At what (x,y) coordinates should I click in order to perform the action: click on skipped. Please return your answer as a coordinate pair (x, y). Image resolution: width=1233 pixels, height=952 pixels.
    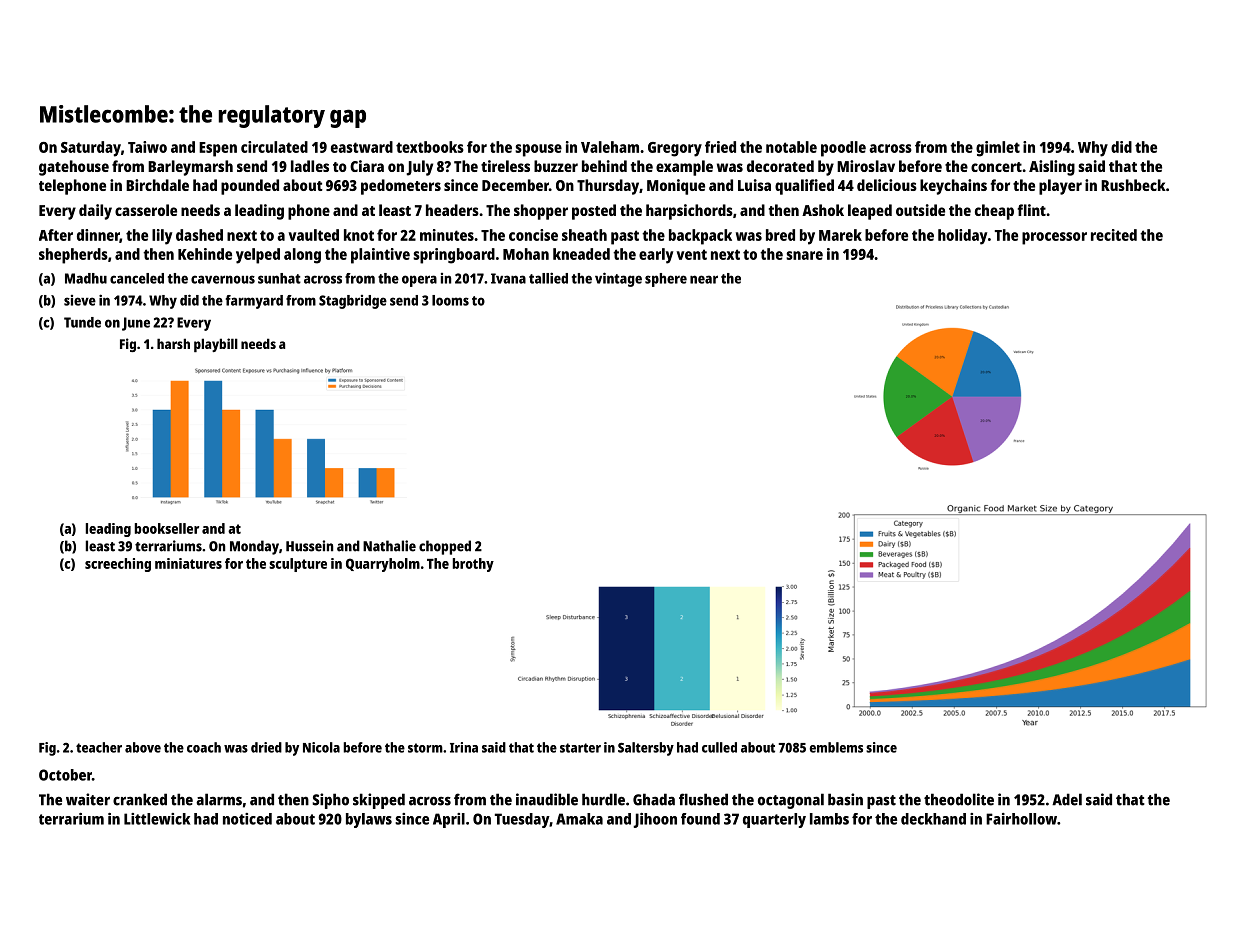
    Looking at the image, I should click on (379, 801).
